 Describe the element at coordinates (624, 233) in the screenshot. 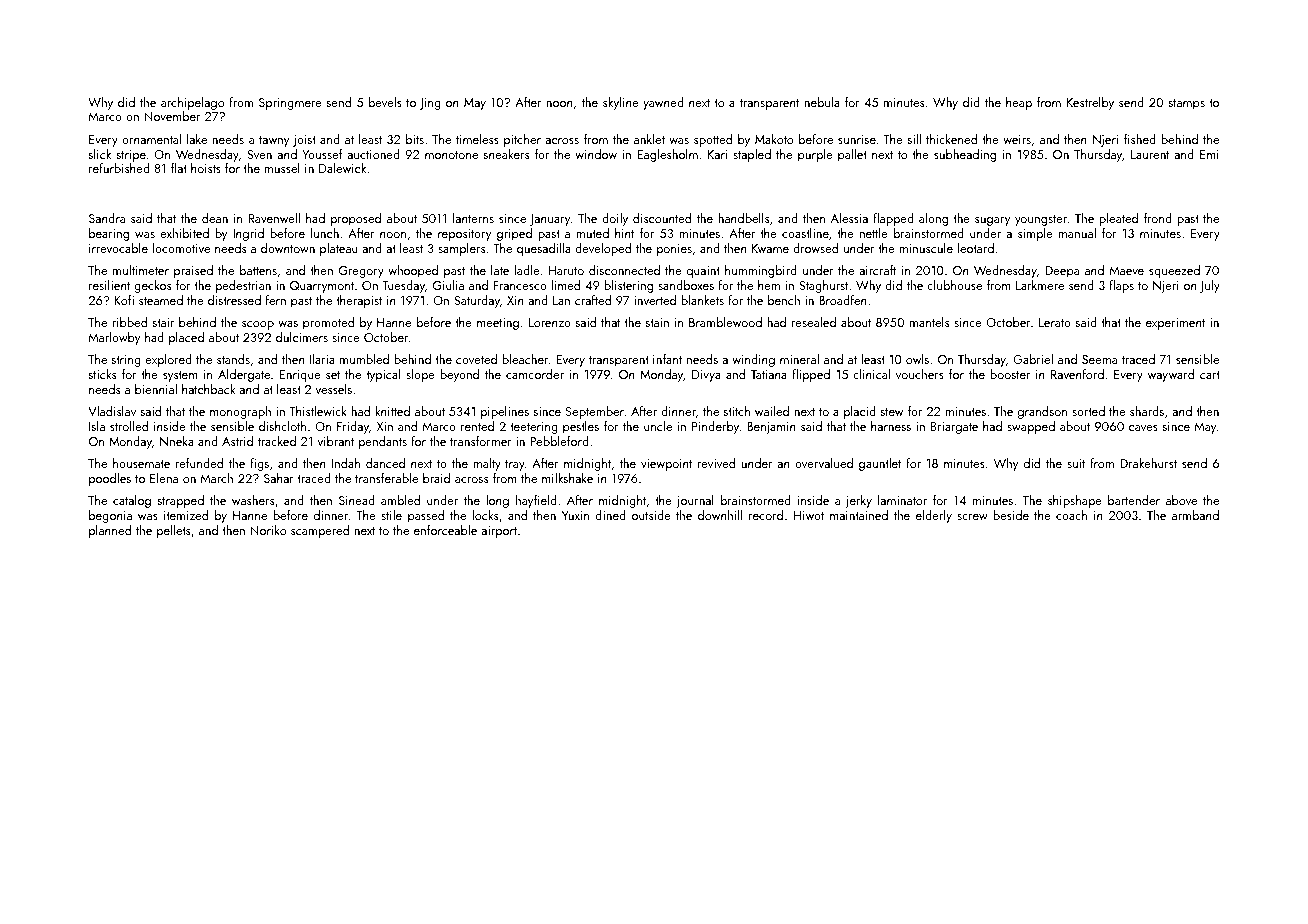

I see `hint` at that location.
